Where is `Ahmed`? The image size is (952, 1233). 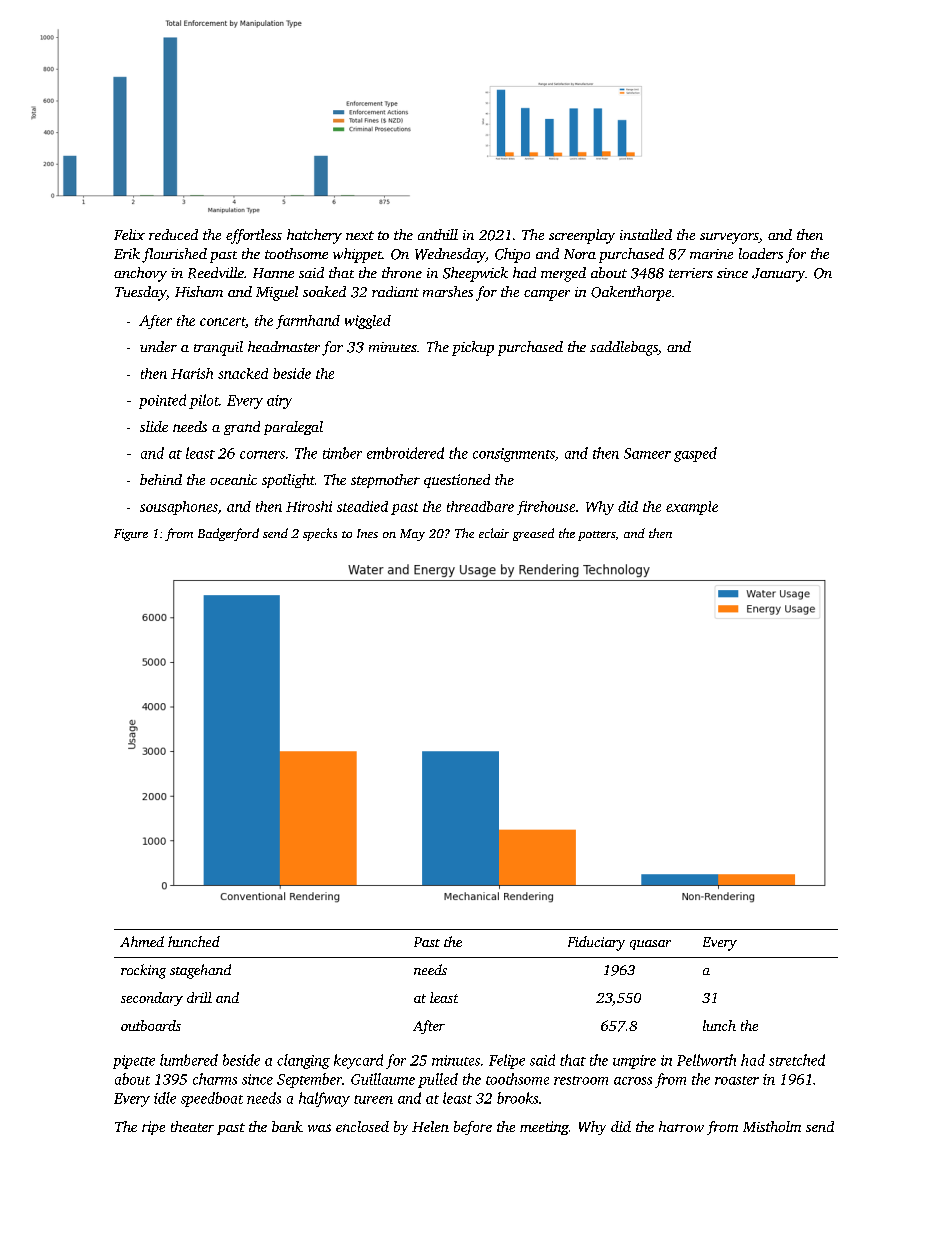
Ahmed is located at coordinates (142, 941).
